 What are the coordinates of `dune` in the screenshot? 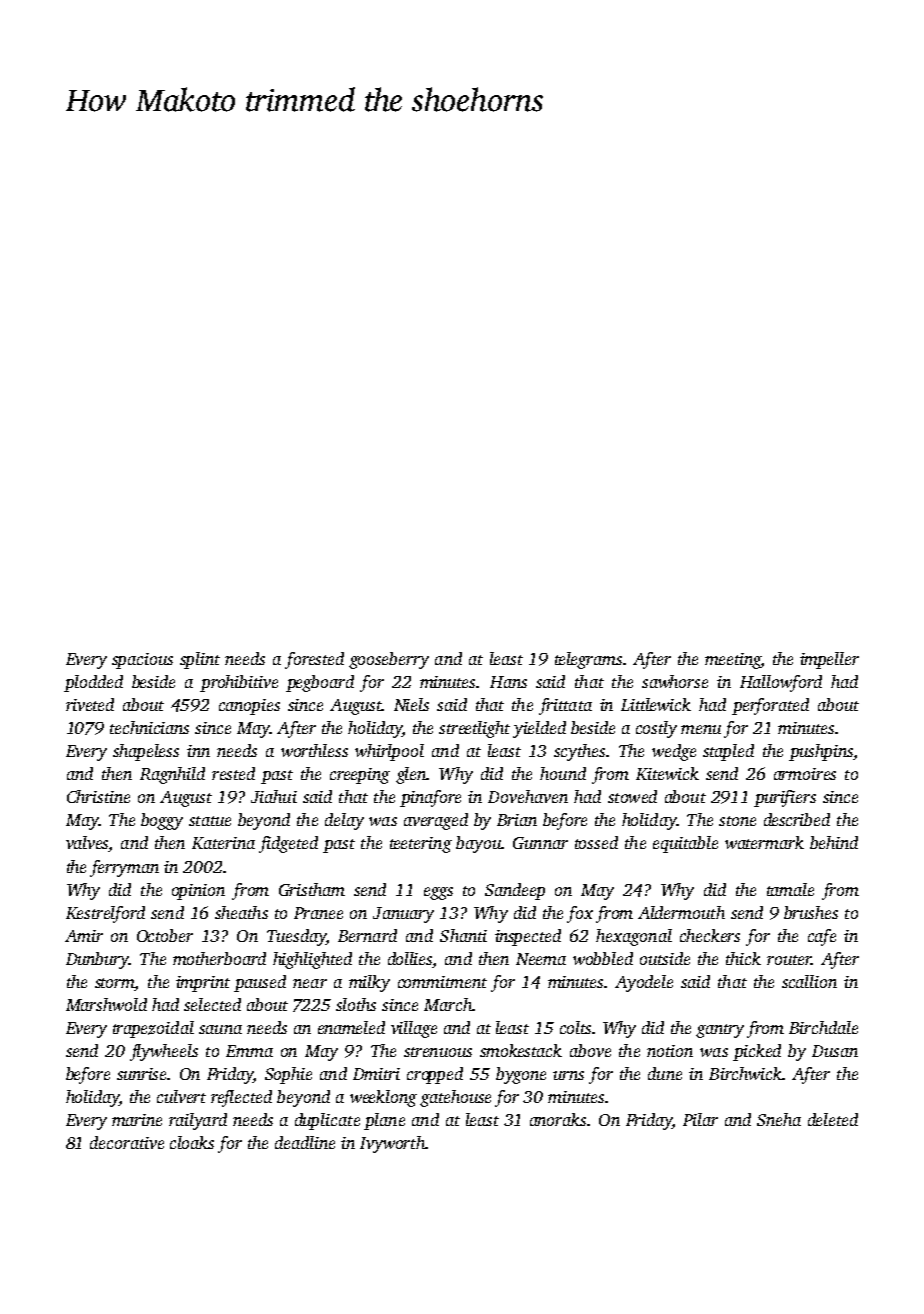 It's located at (665, 1073).
